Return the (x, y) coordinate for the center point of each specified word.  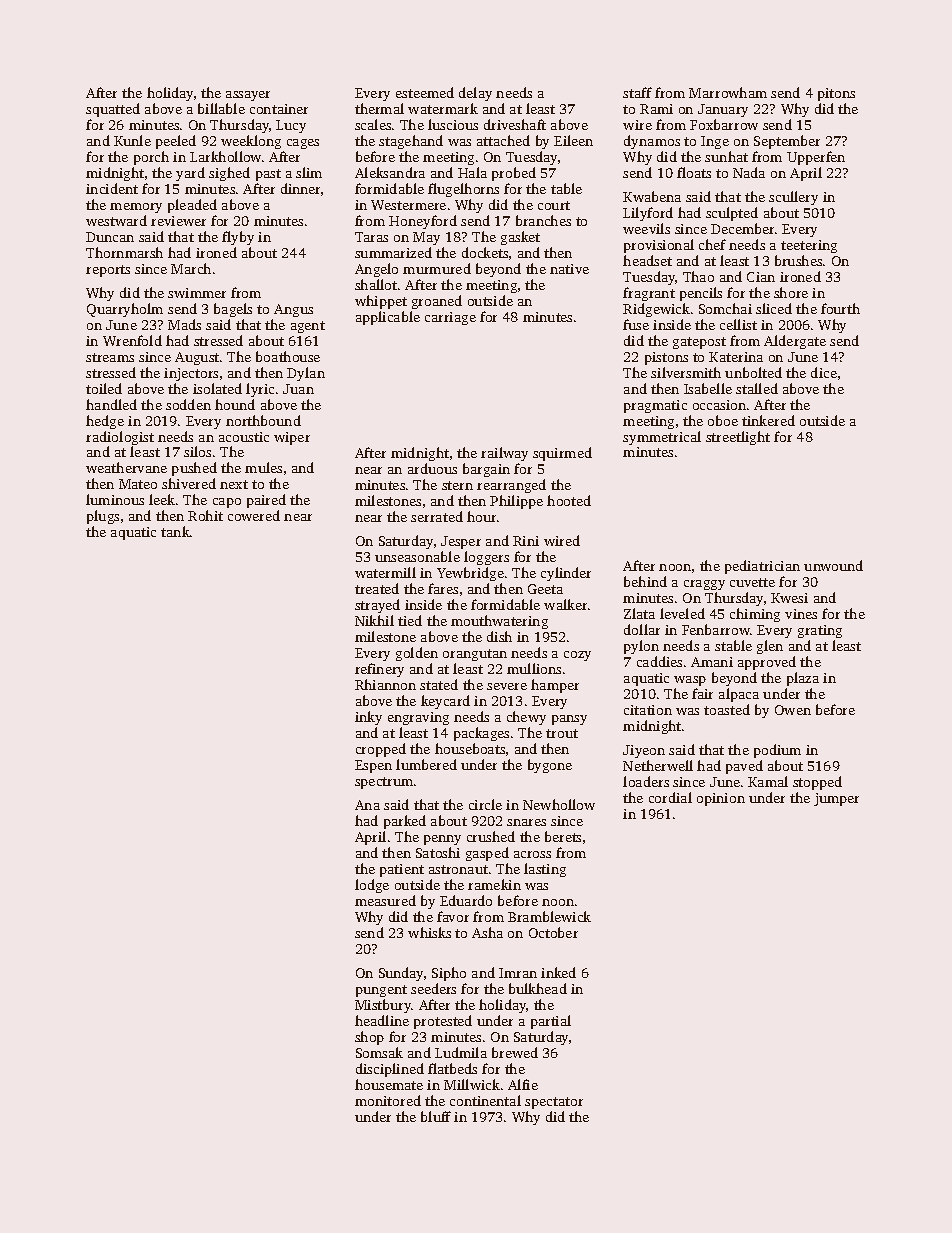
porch (151, 158)
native (569, 269)
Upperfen (816, 158)
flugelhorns (463, 190)
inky (368, 718)
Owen (793, 710)
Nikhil (374, 620)
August (197, 358)
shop (369, 1038)
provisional (659, 246)
